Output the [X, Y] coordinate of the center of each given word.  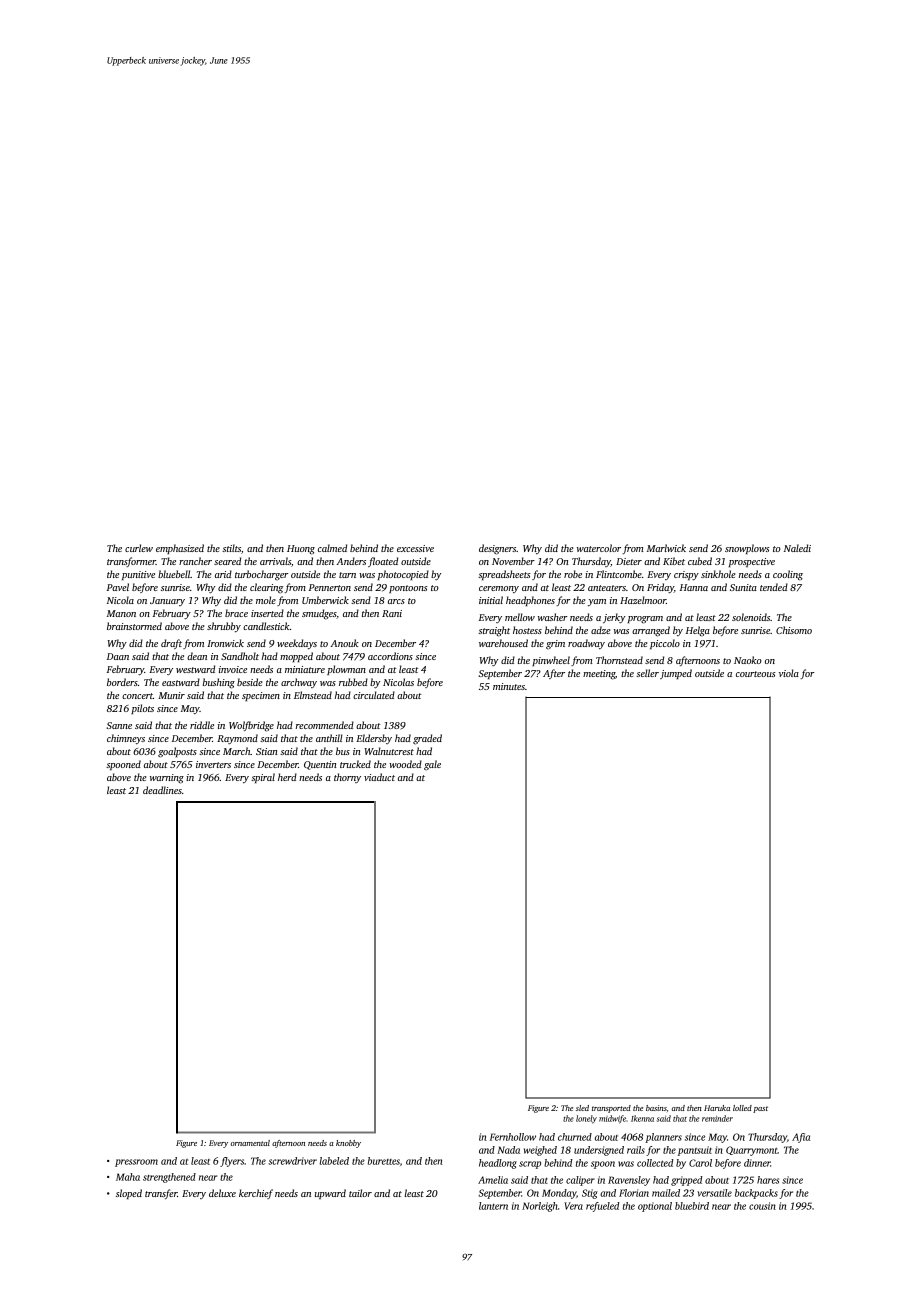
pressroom [136, 1163]
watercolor [599, 548]
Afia [801, 1138]
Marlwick [666, 548]
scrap [530, 1165]
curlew [139, 548]
